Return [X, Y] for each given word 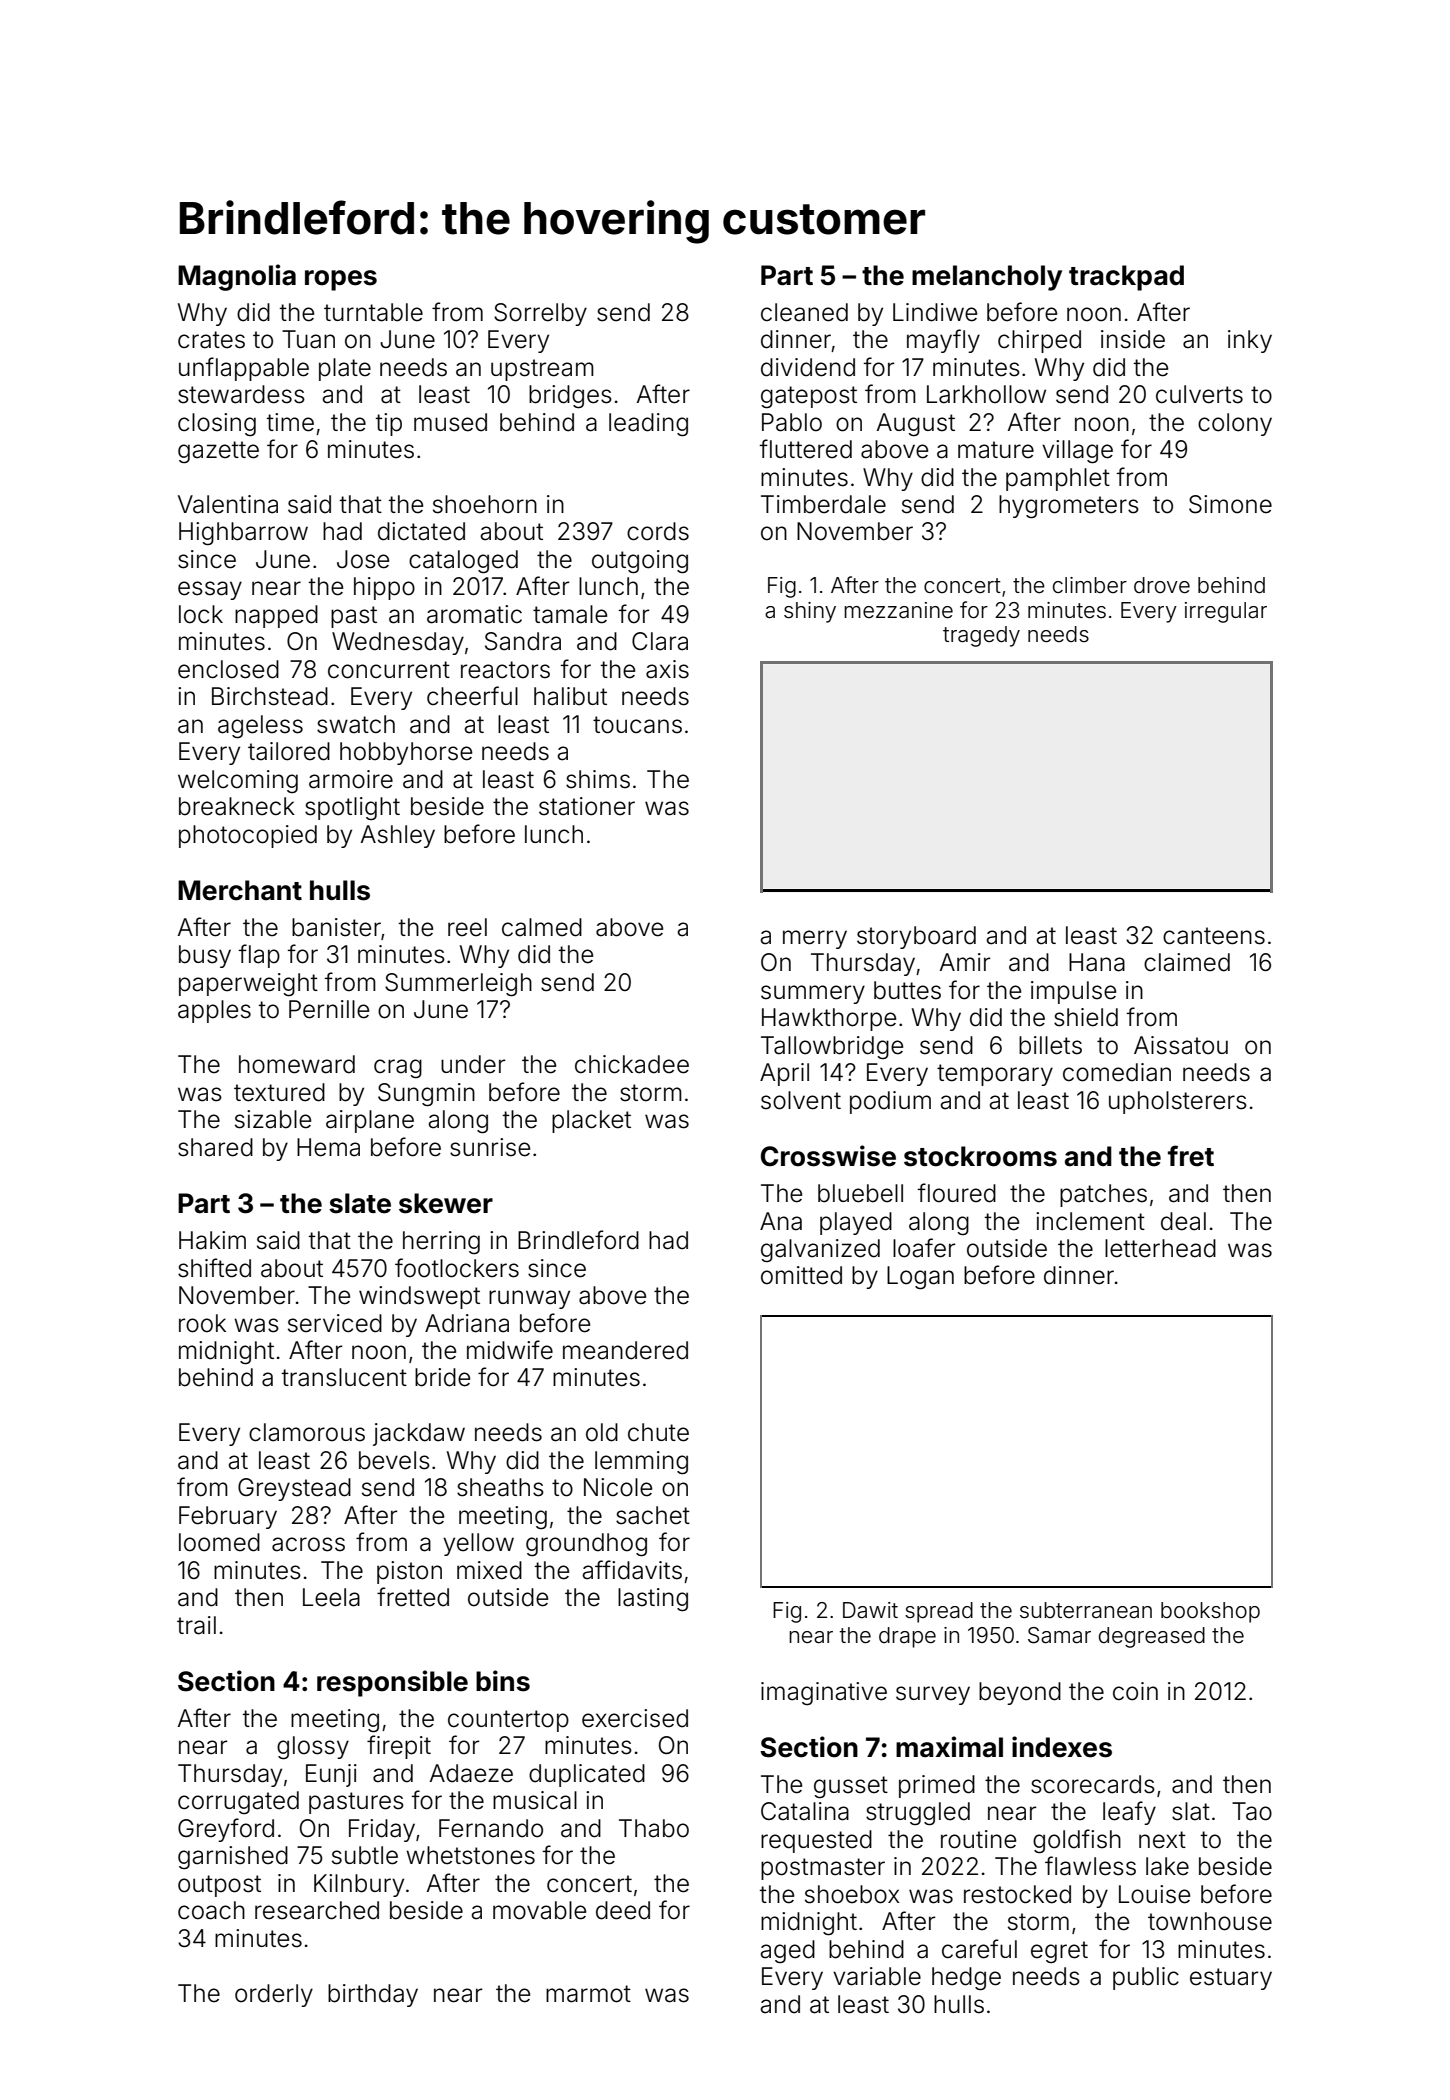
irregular [1226, 612]
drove [1162, 585]
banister [336, 927]
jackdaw [419, 1434]
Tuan [308, 339]
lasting [653, 1600]
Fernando [491, 1828]
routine [978, 1839]
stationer [587, 806]
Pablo [792, 422]
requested [816, 1841]
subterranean [1086, 1610]
